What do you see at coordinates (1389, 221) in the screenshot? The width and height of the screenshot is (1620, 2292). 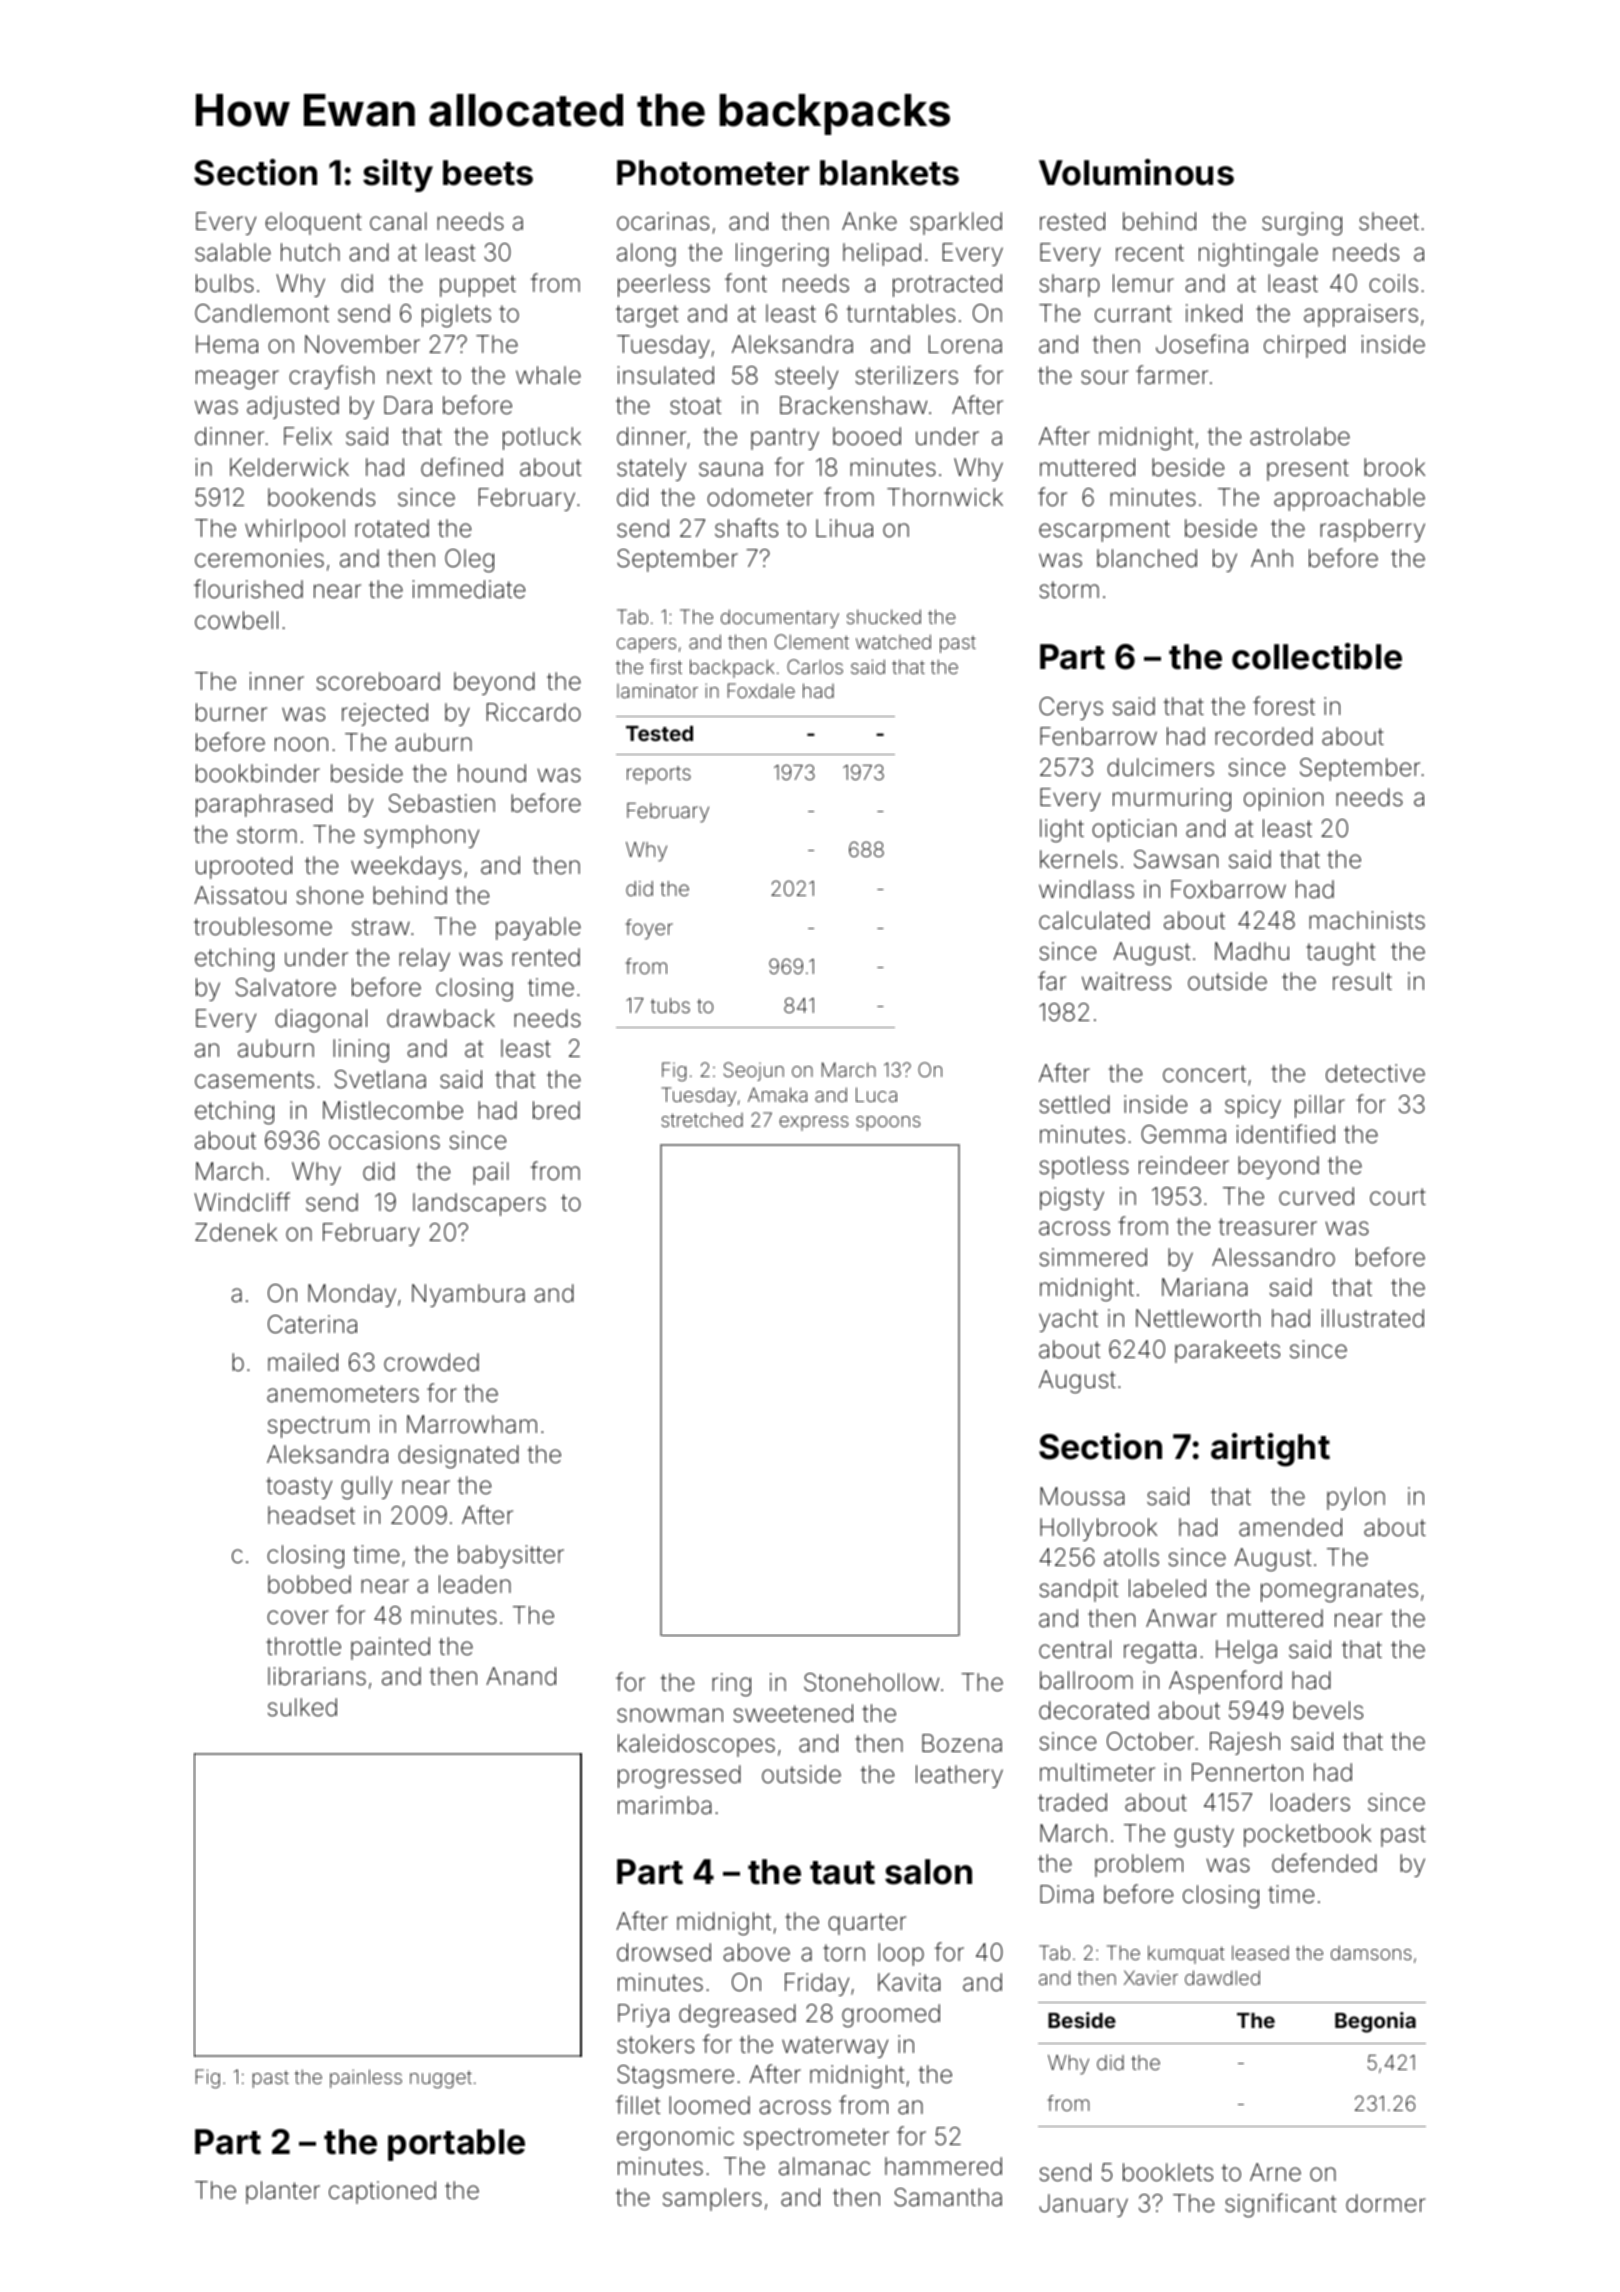 I see `sheet` at bounding box center [1389, 221].
